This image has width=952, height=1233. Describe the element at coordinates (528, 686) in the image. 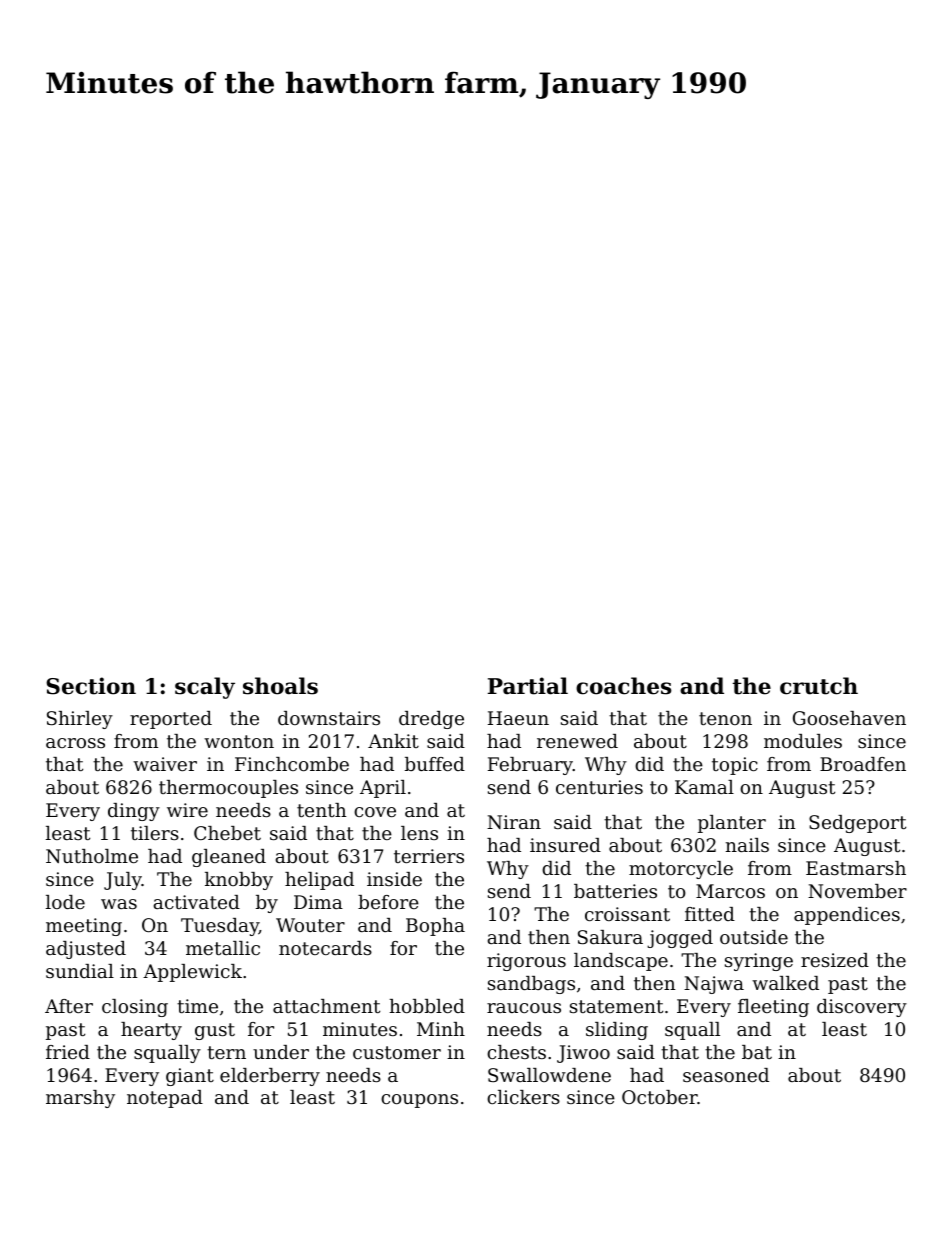

I see `Partial` at that location.
